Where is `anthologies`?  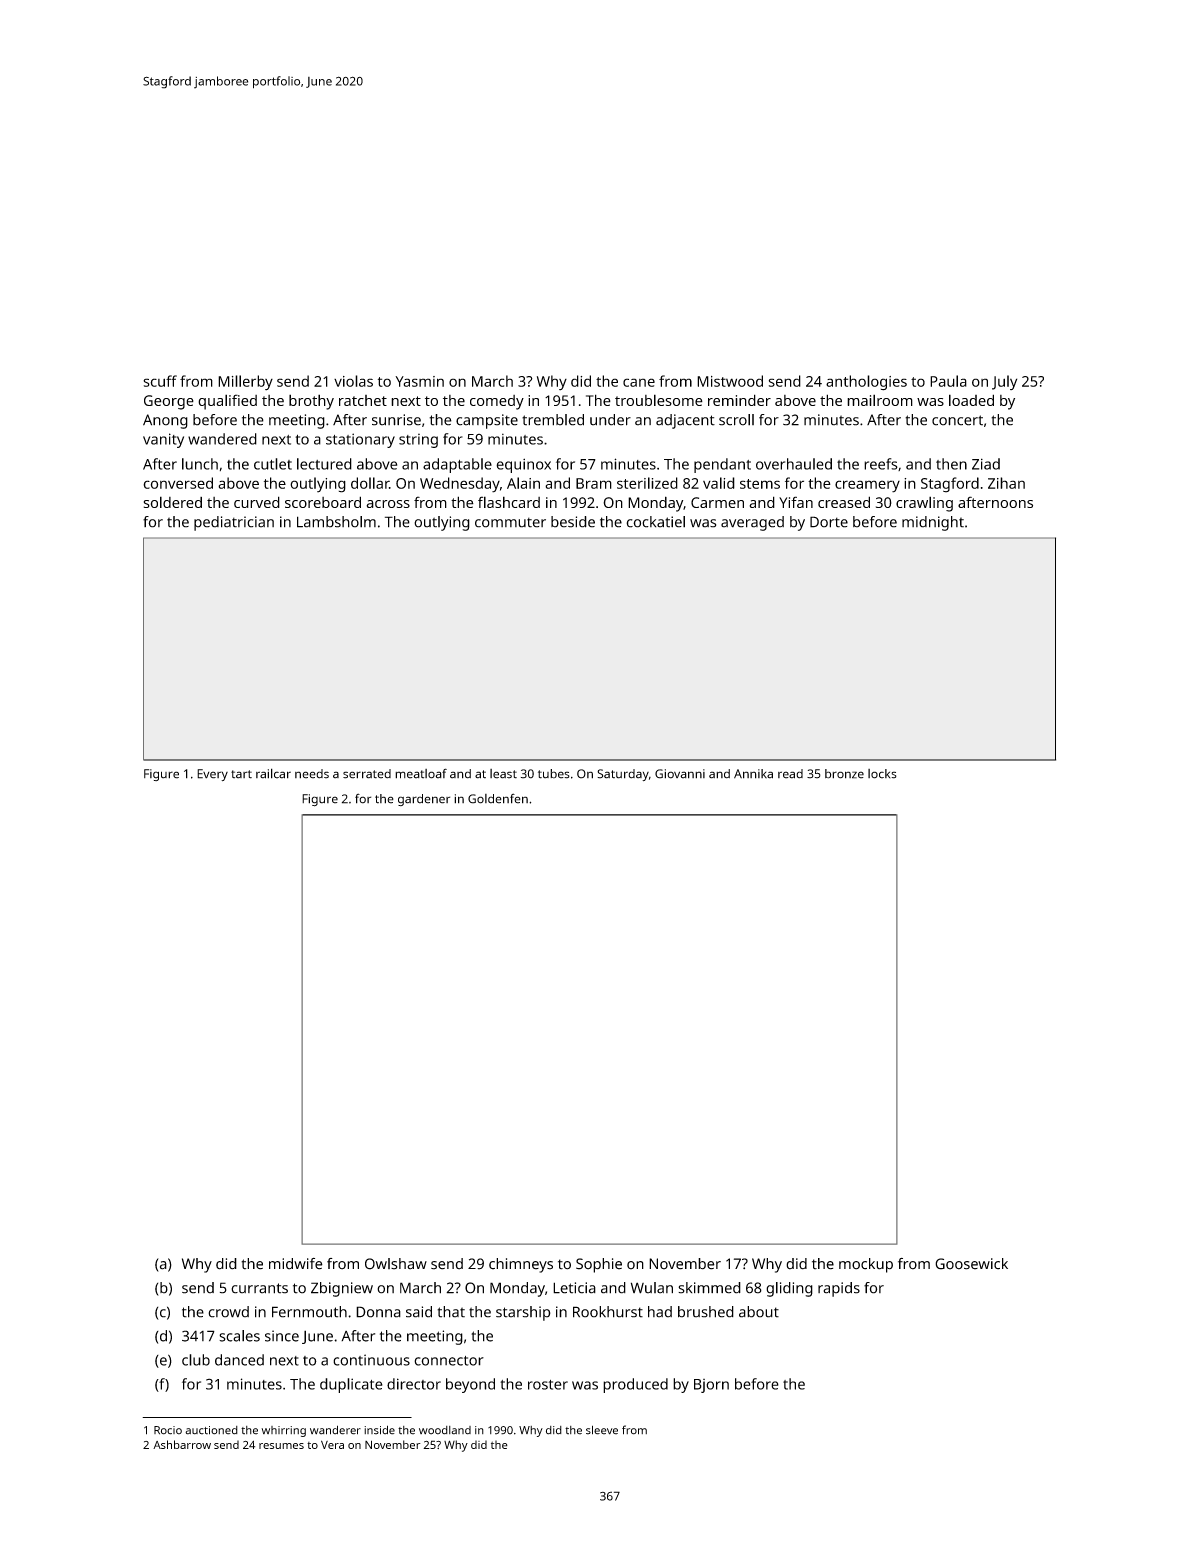 anthologies is located at coordinates (866, 383).
